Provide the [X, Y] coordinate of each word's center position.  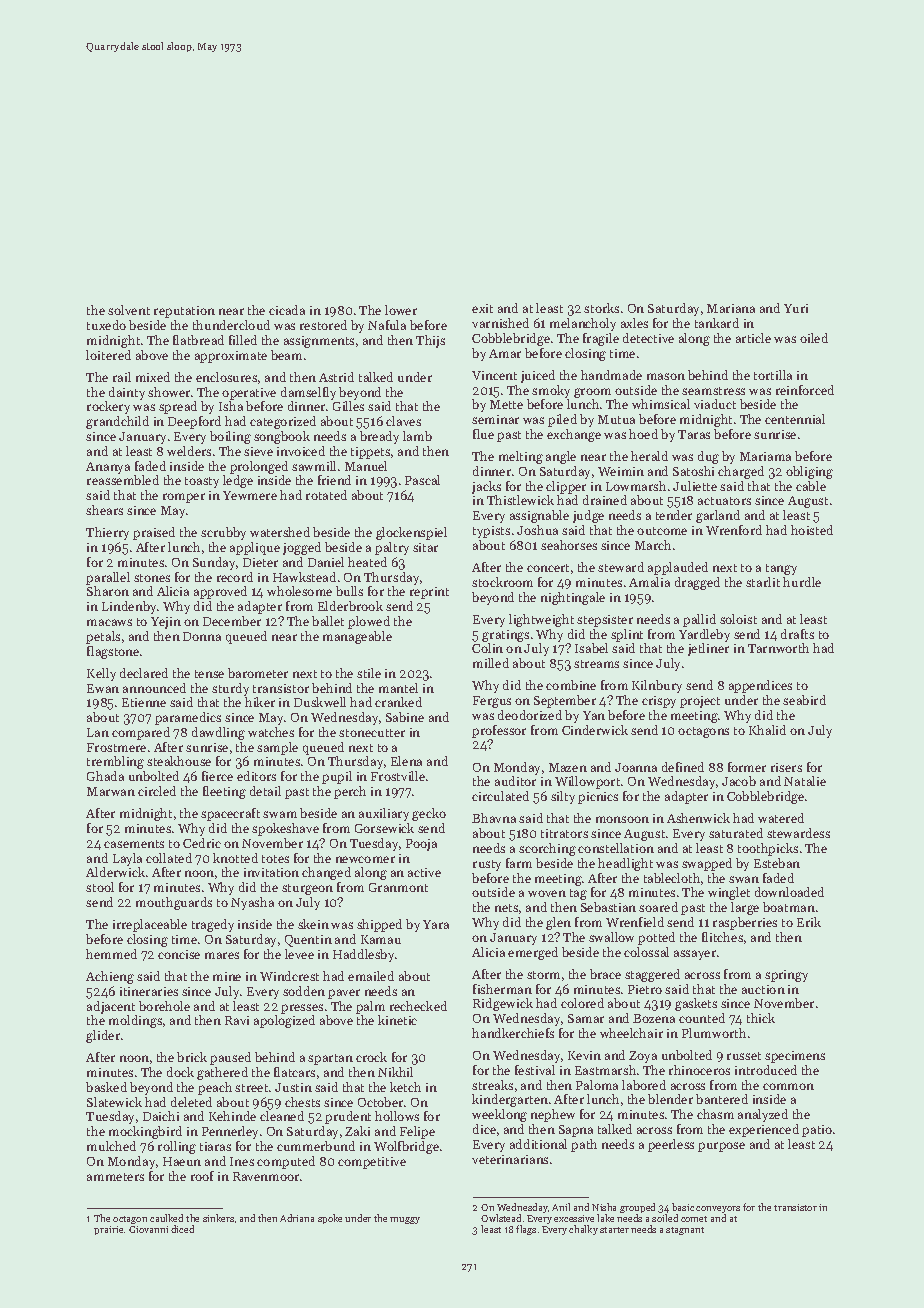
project [700, 702]
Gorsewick [384, 828]
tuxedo [106, 325]
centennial [795, 419]
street [251, 1088]
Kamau [381, 939]
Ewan [103, 688]
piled [562, 420]
